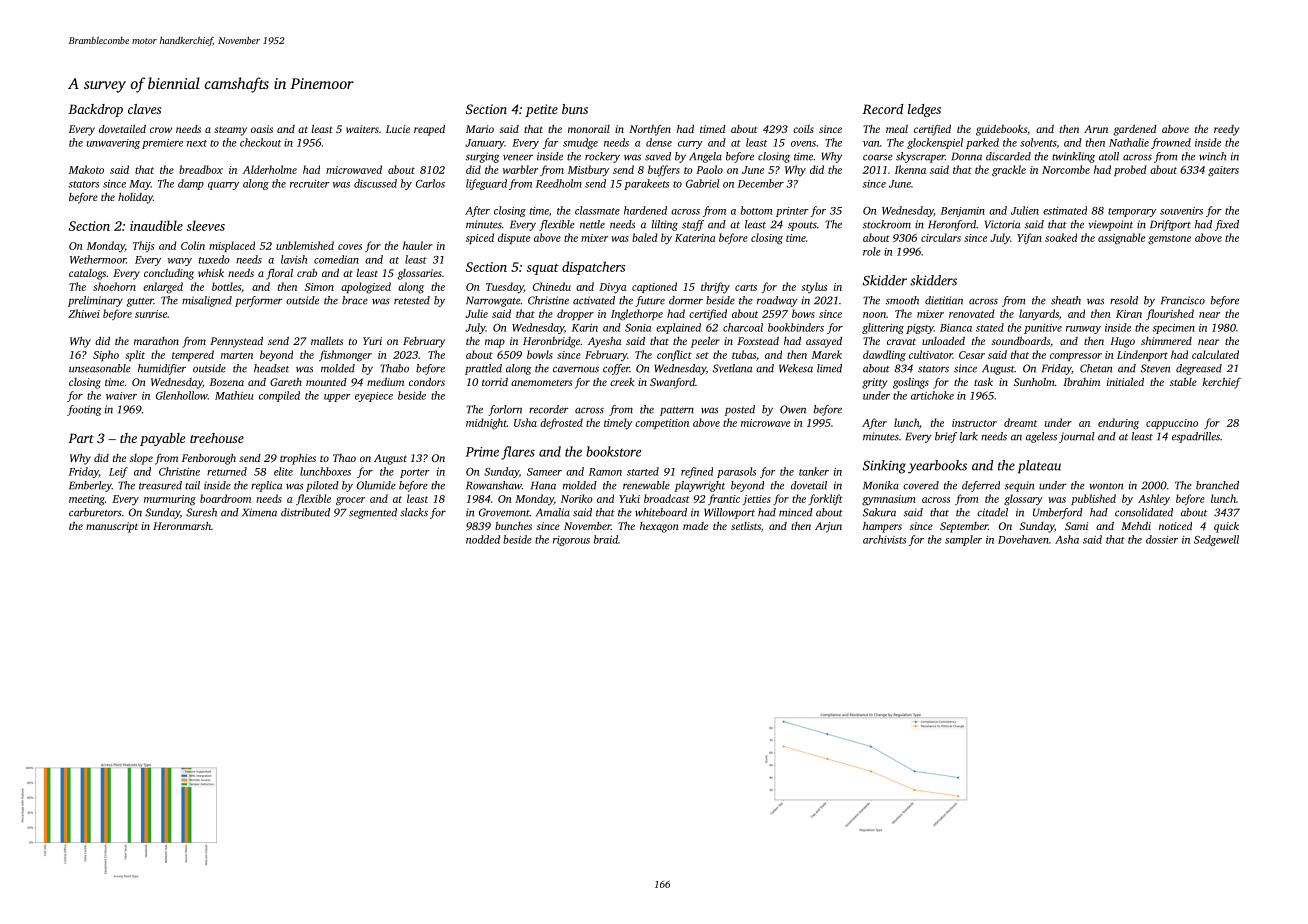 Image resolution: width=1308 pixels, height=924 pixels. What do you see at coordinates (337, 398) in the screenshot?
I see `upper` at bounding box center [337, 398].
